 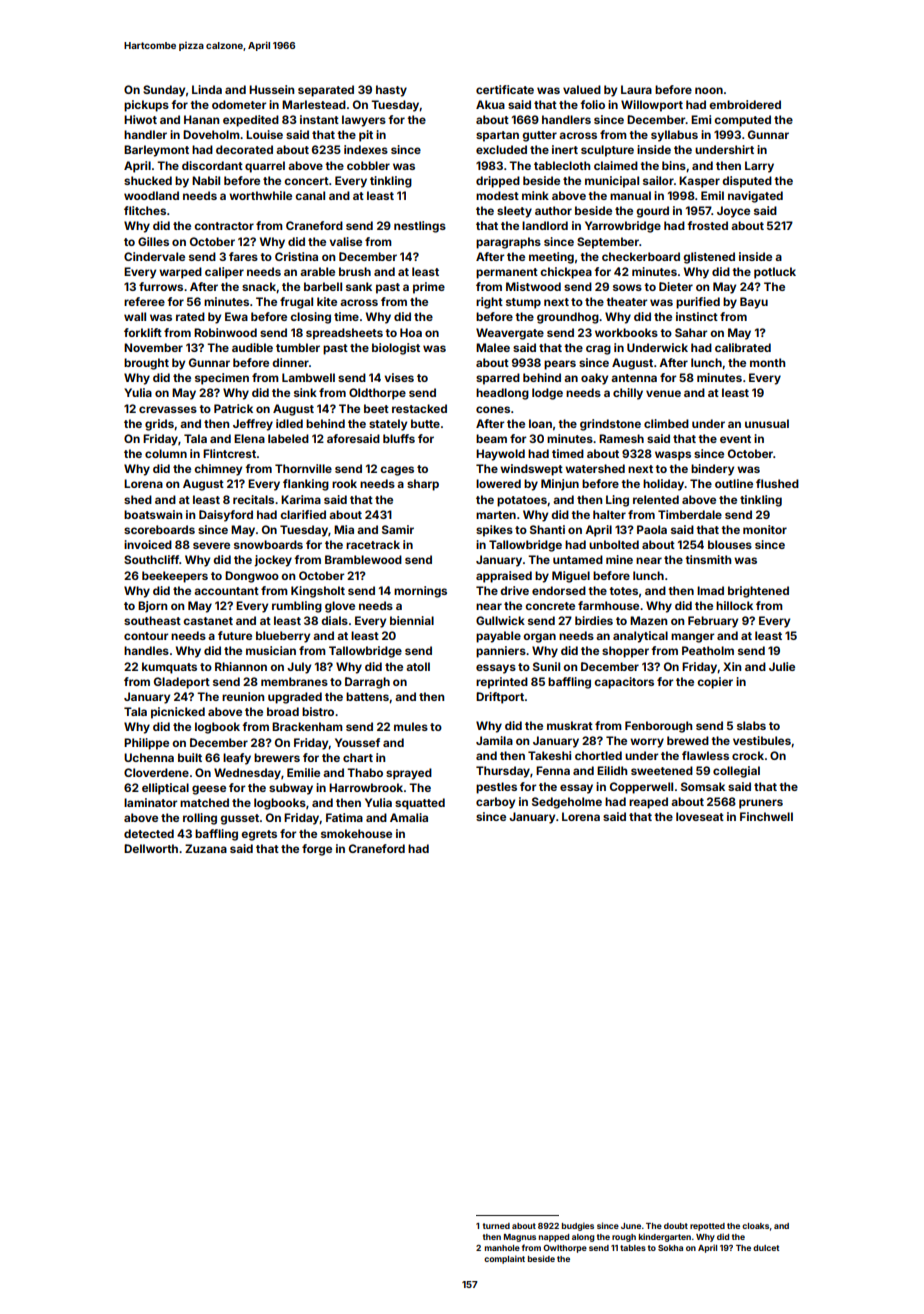 What do you see at coordinates (703, 786) in the image?
I see `Somsak` at bounding box center [703, 786].
